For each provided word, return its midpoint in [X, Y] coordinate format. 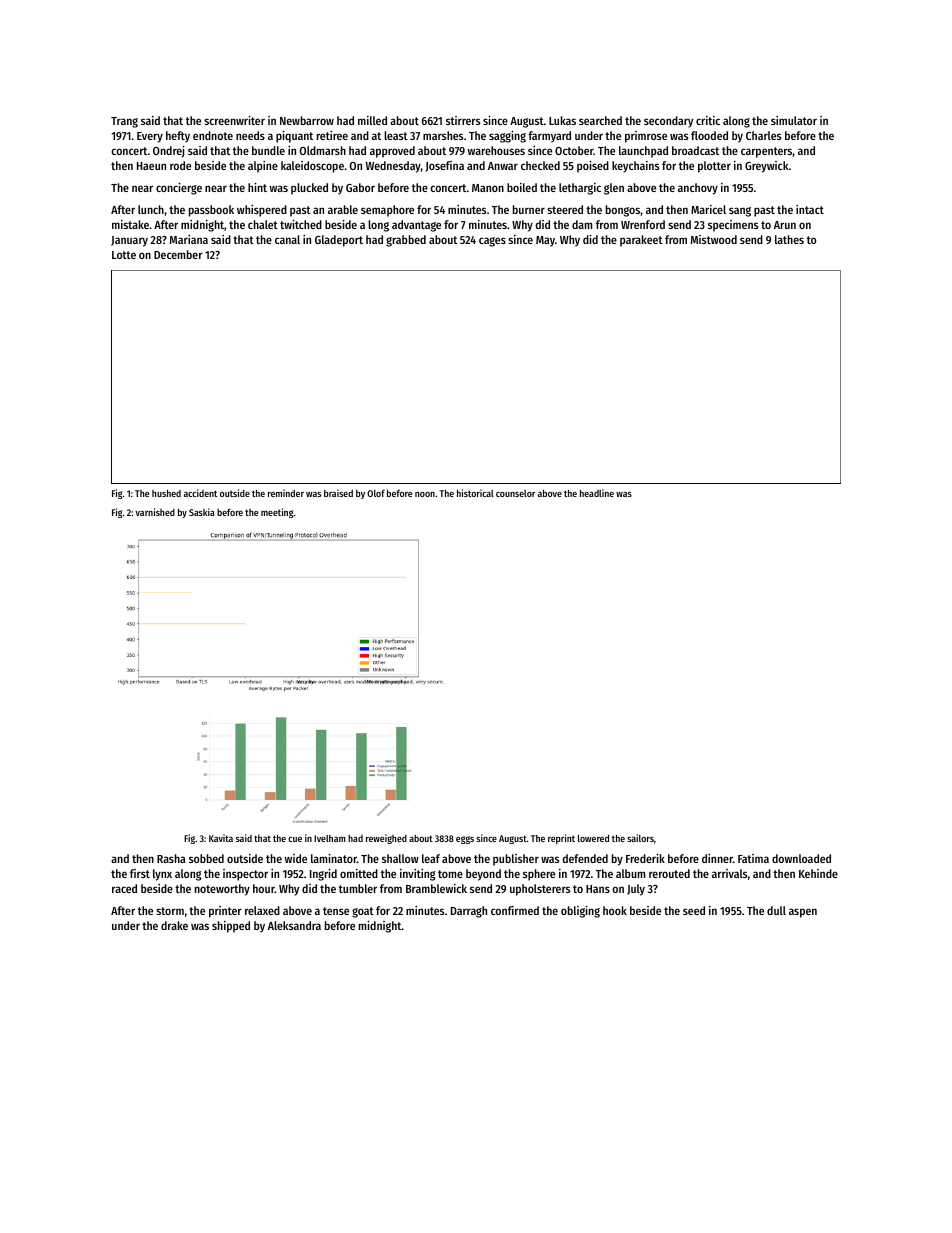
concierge [179, 189]
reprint [561, 839]
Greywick [766, 167]
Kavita [221, 838]
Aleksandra [294, 925]
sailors [640, 838]
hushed [166, 493]
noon [425, 494]
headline [597, 493]
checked [540, 165]
